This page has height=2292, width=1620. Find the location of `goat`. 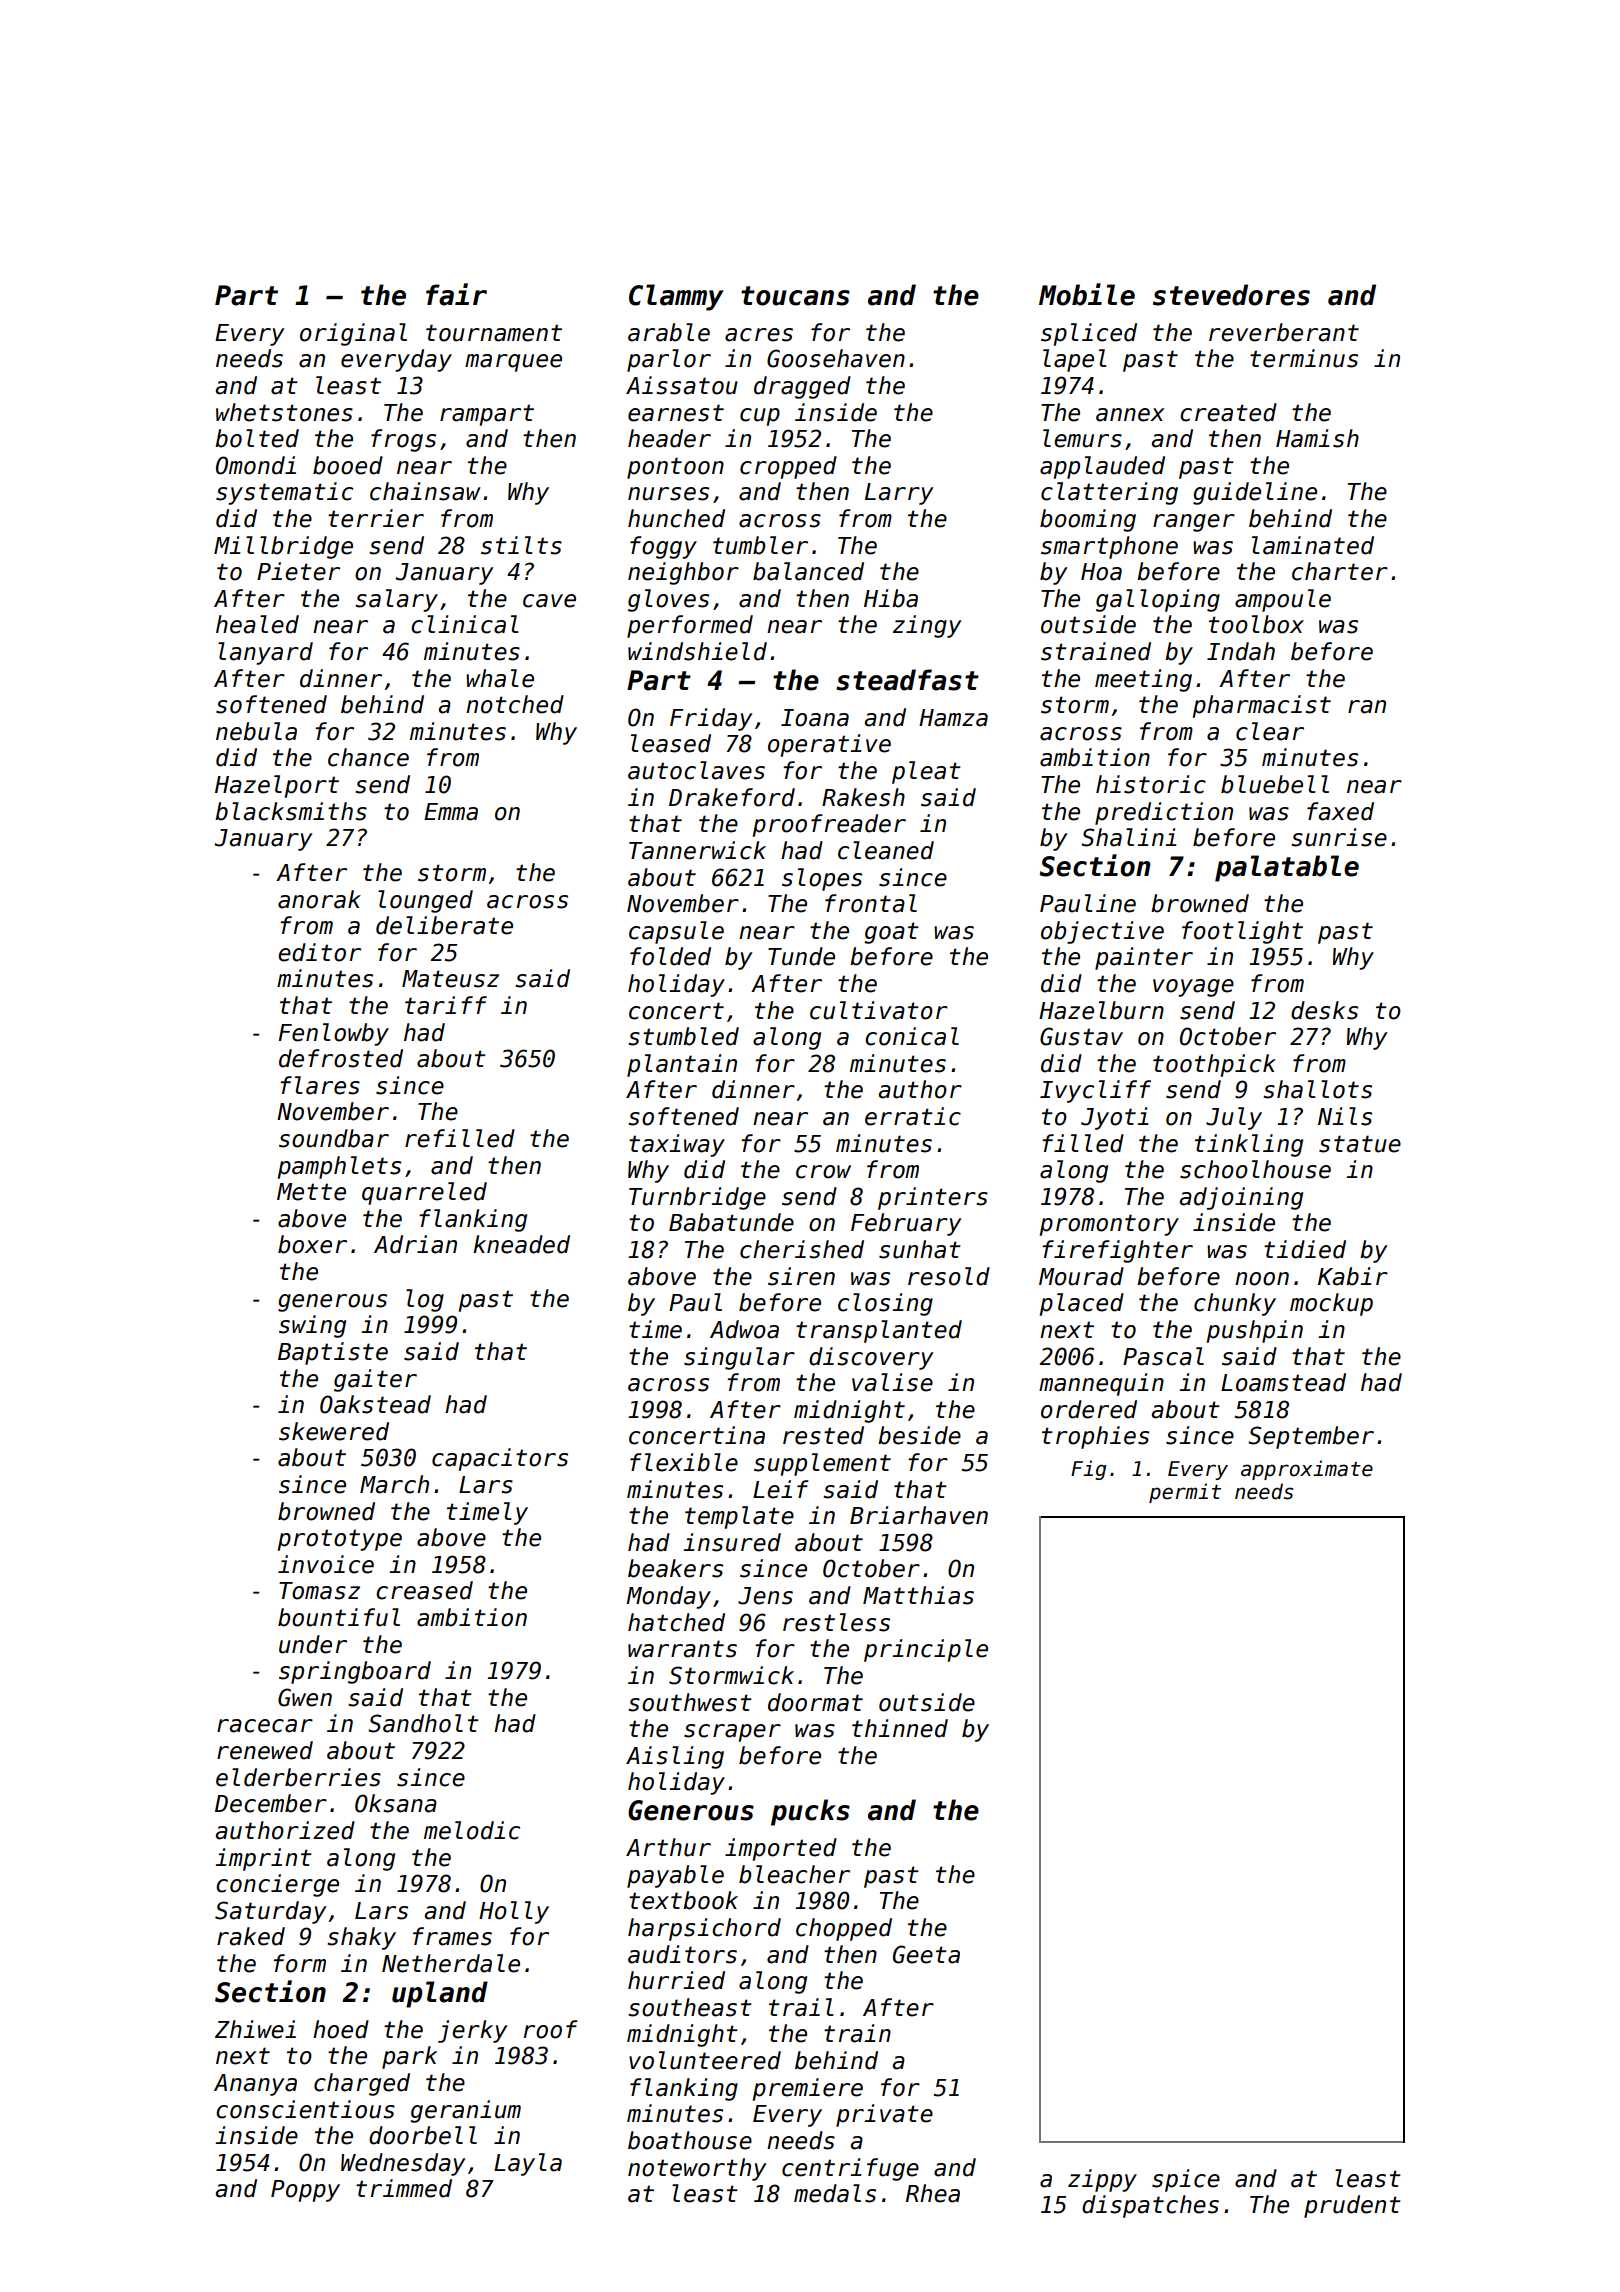

goat is located at coordinates (891, 933).
